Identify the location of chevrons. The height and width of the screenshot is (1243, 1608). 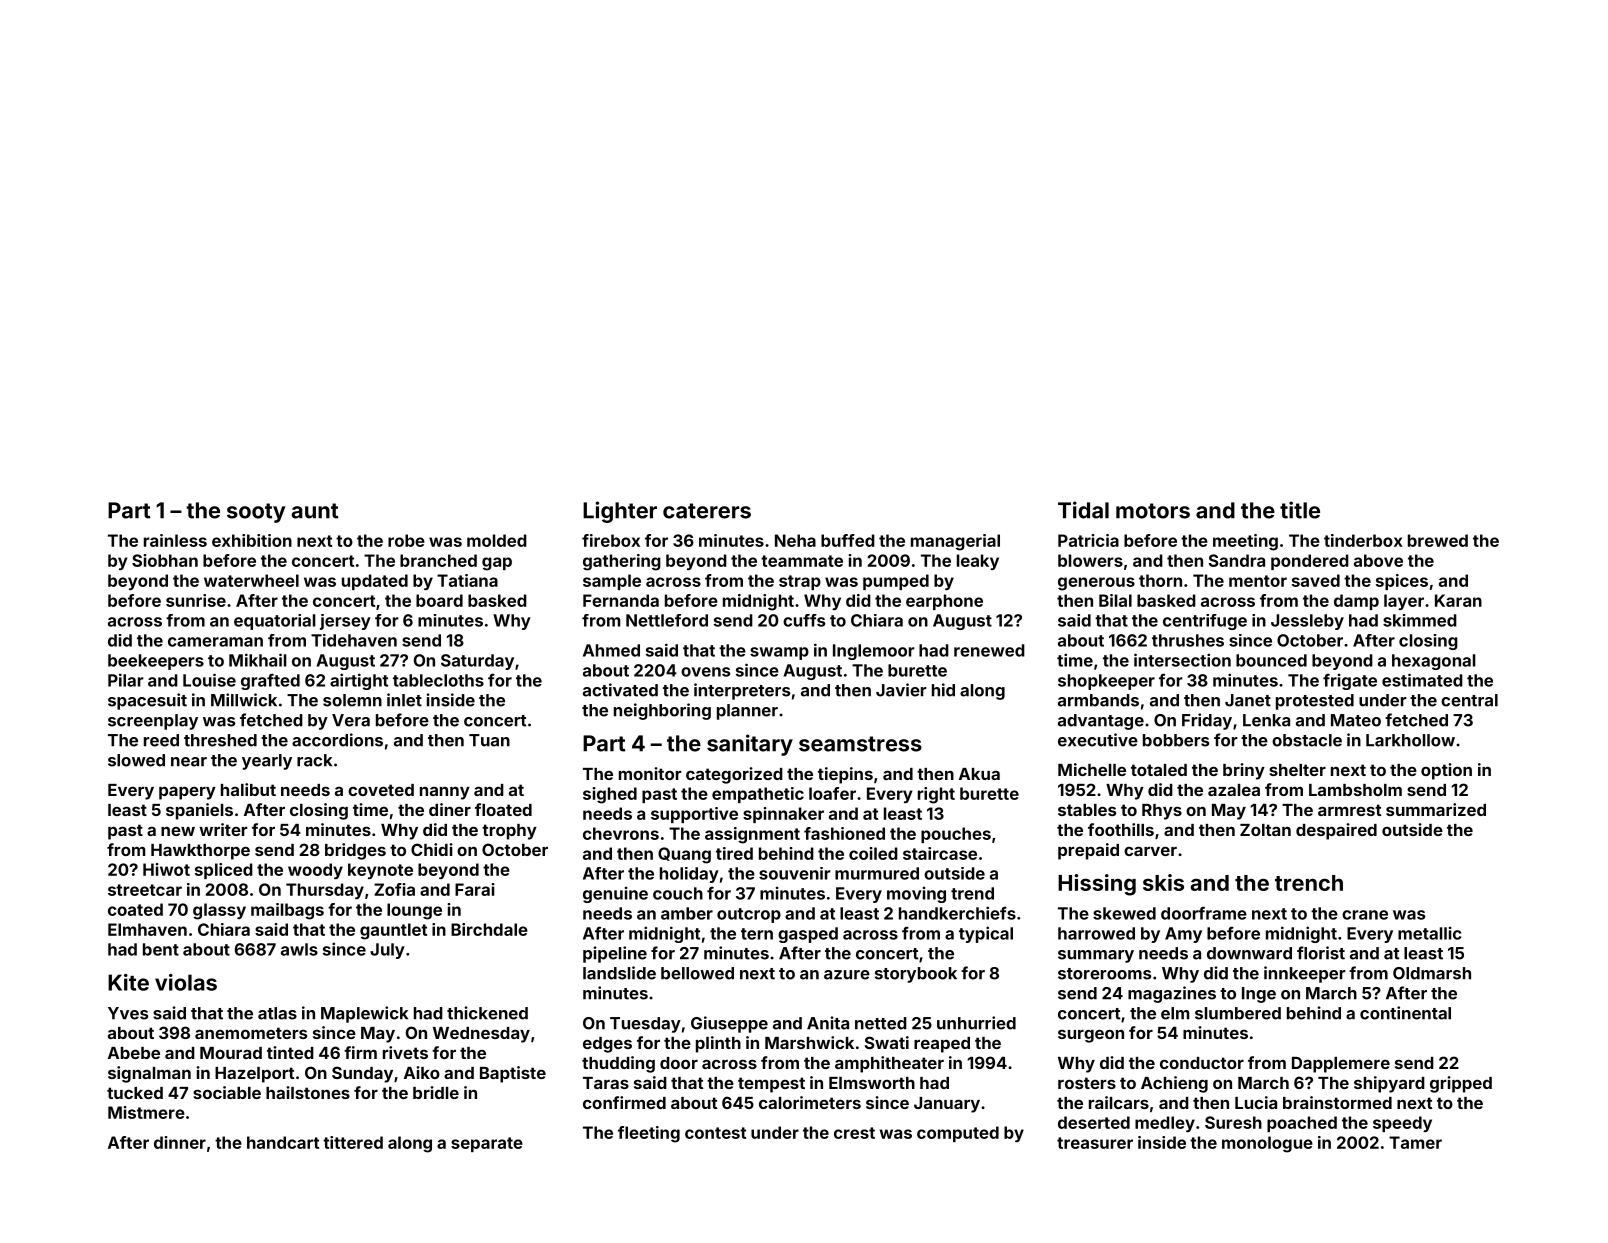
(621, 833).
